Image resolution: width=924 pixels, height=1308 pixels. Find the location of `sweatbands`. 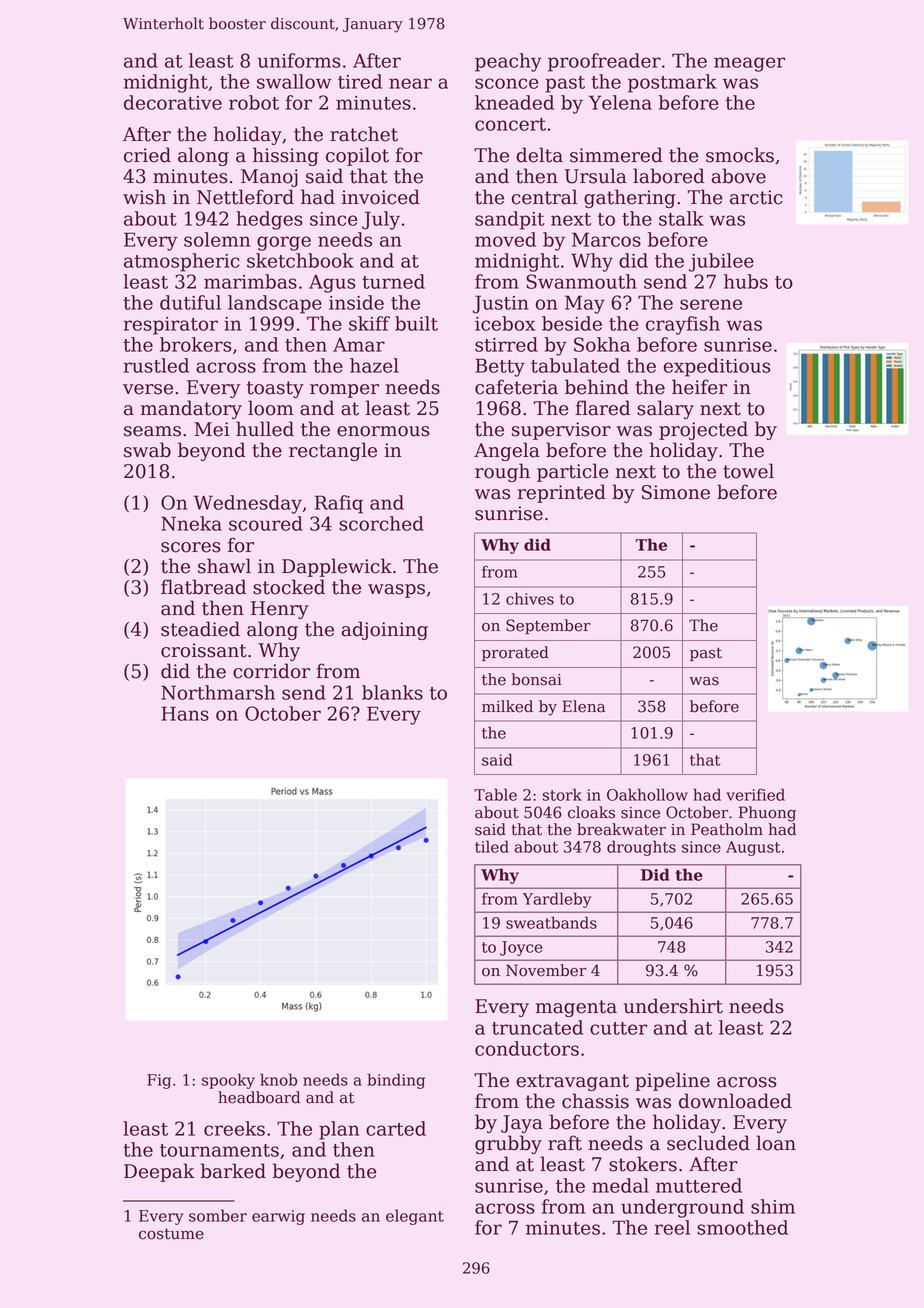

sweatbands is located at coordinates (551, 922).
